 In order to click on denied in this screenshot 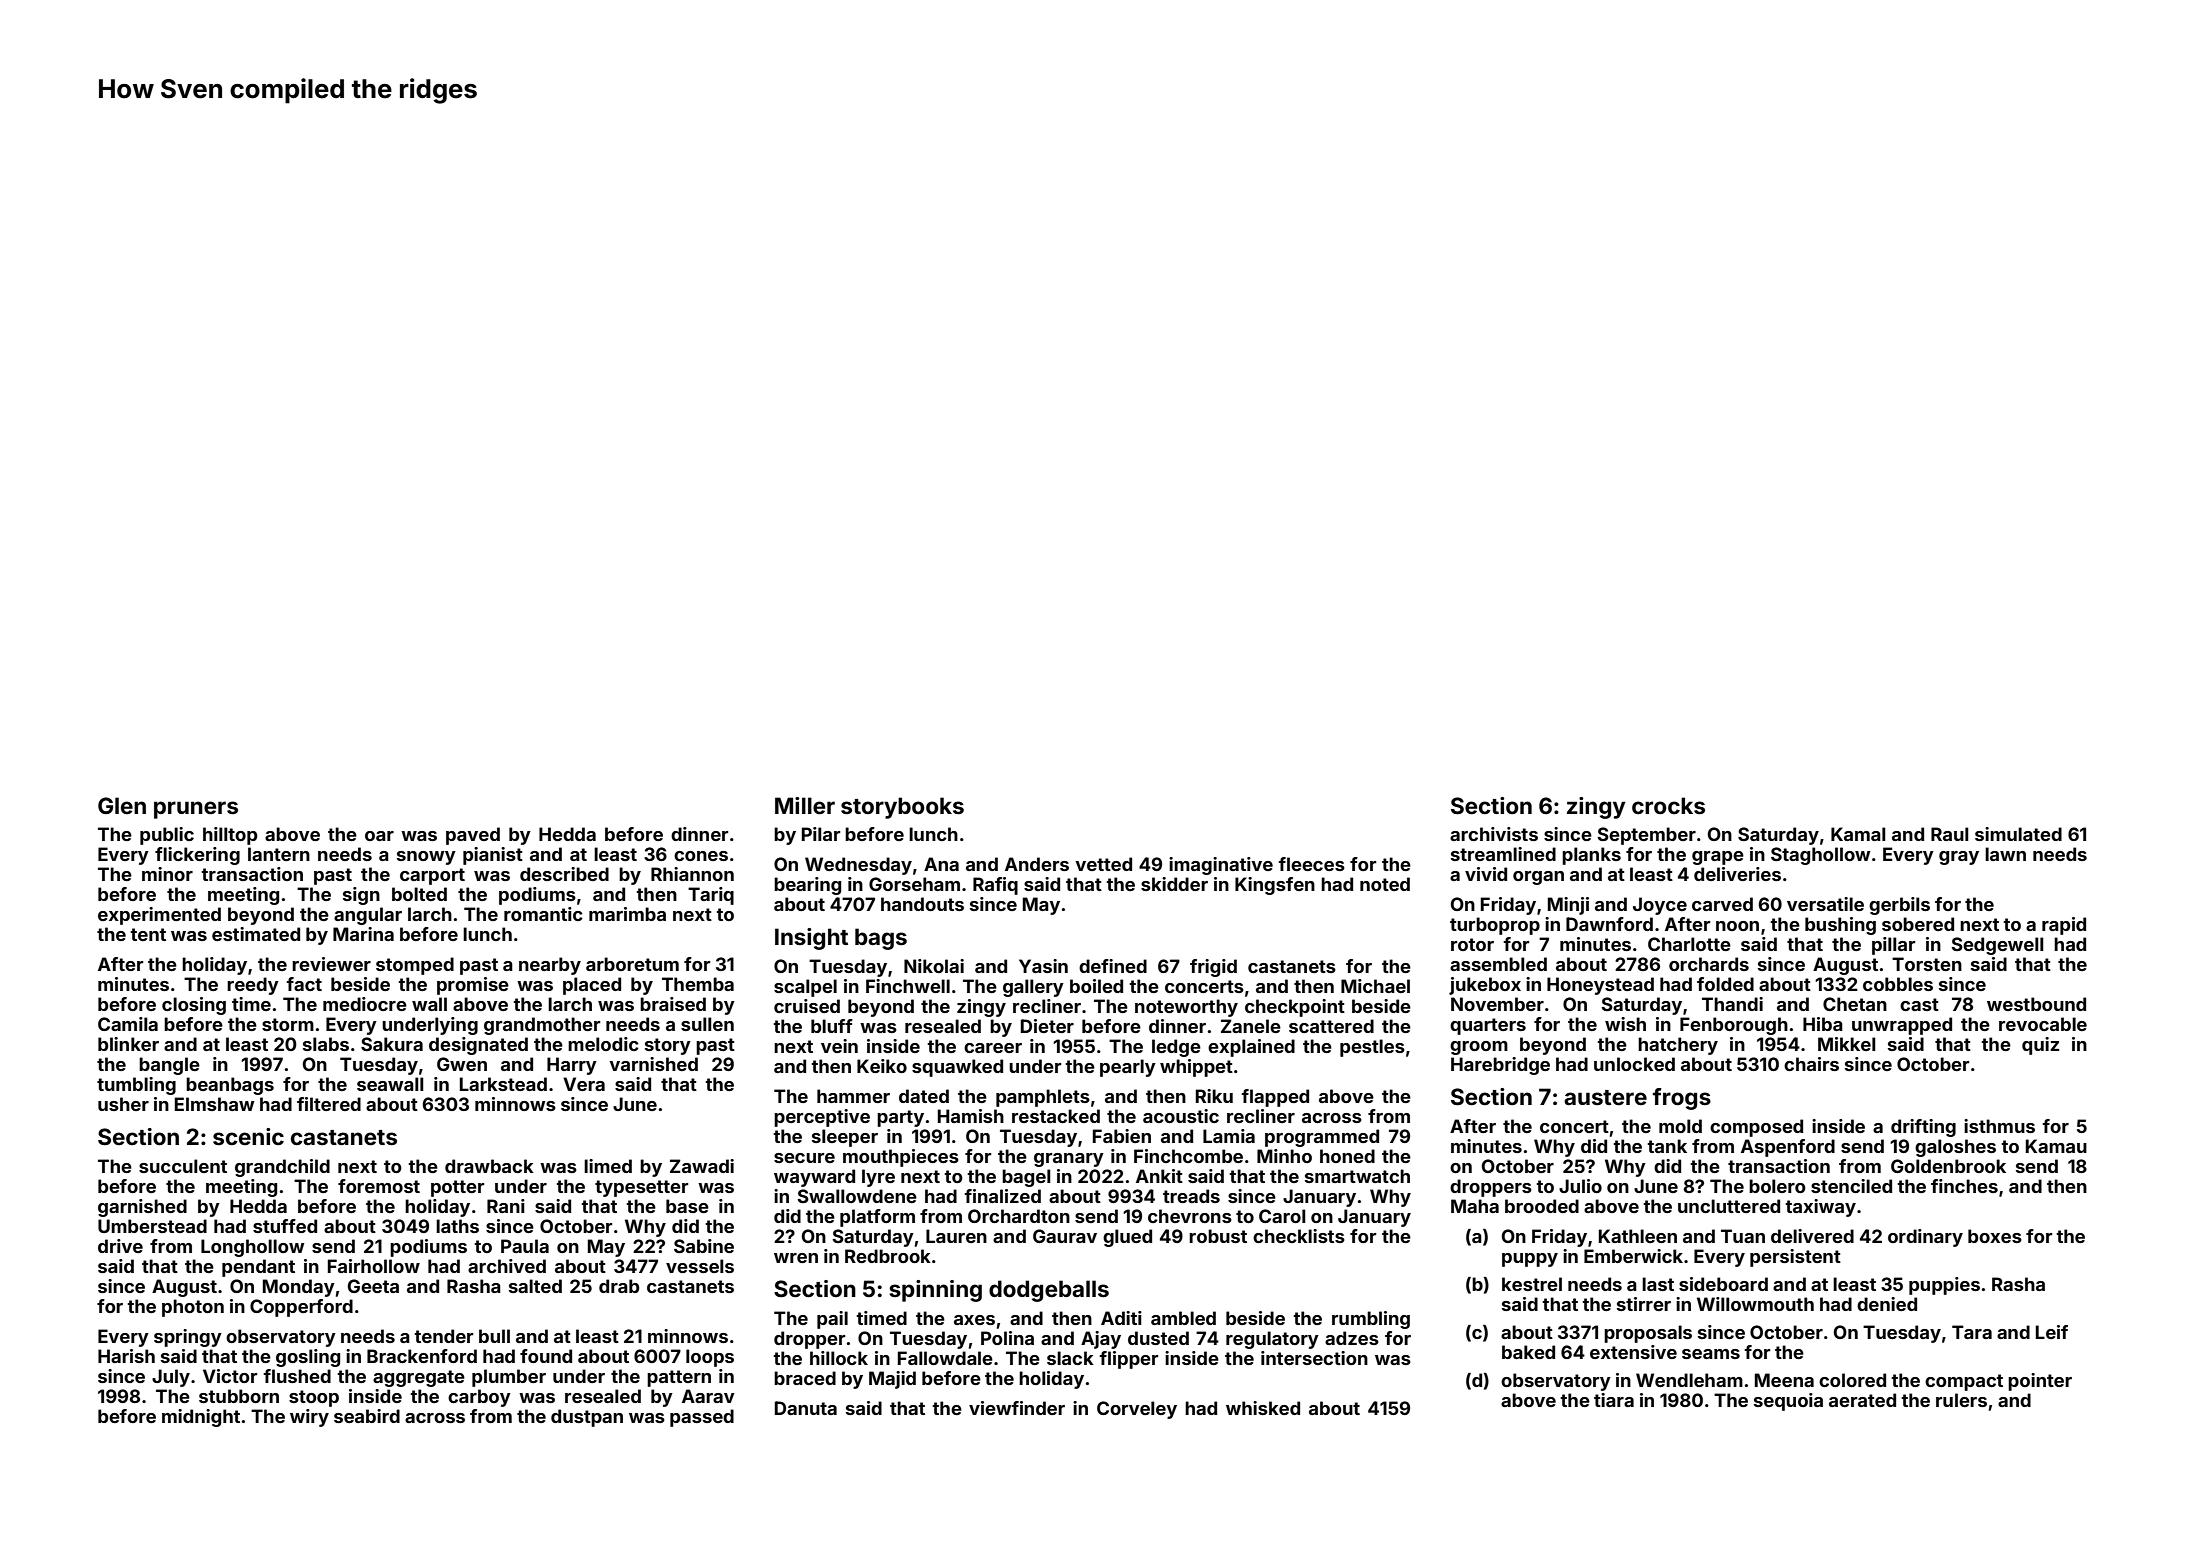, I will do `click(1887, 1304)`.
